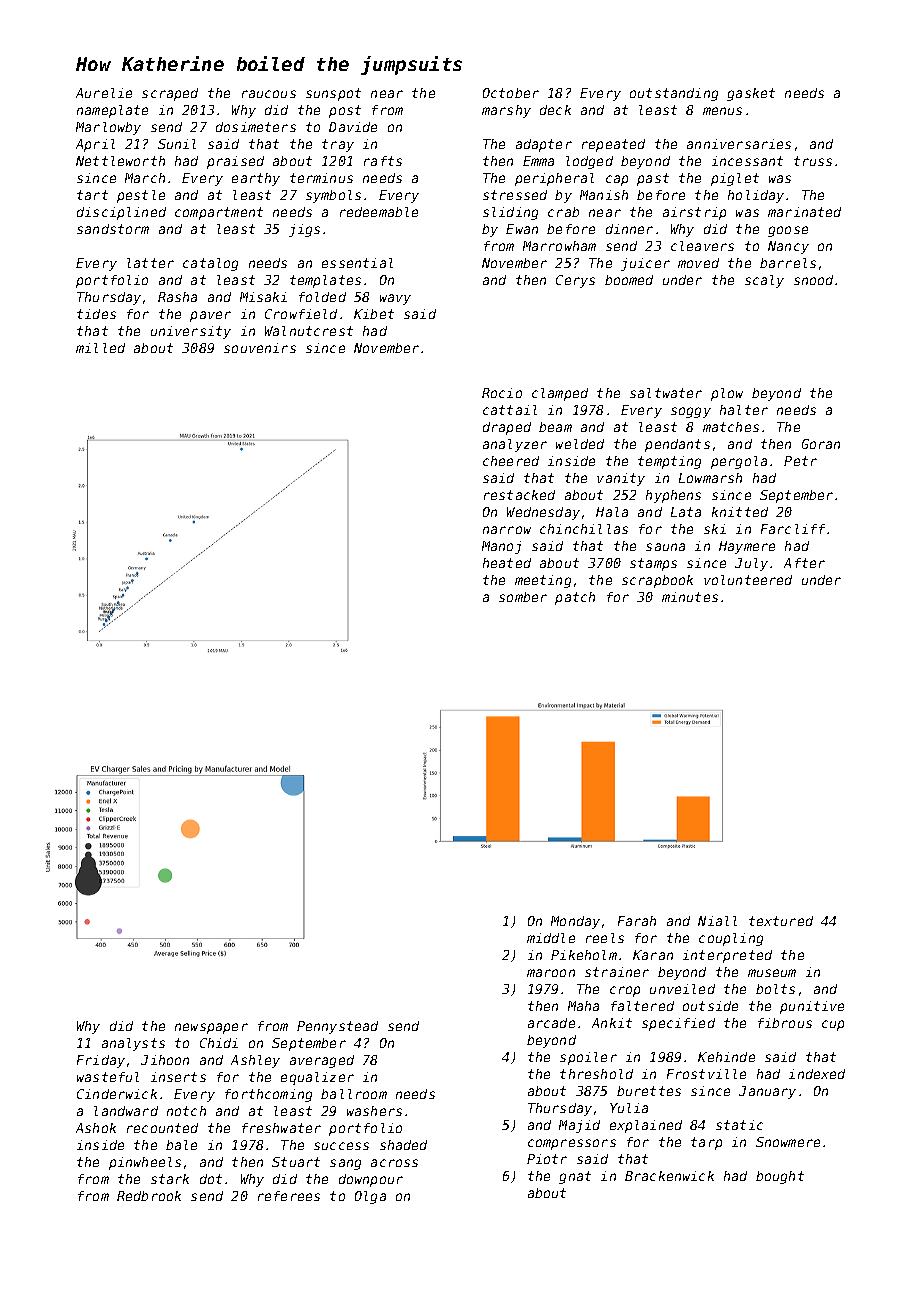 The width and height of the screenshot is (924, 1308). I want to click on pestle, so click(141, 196).
